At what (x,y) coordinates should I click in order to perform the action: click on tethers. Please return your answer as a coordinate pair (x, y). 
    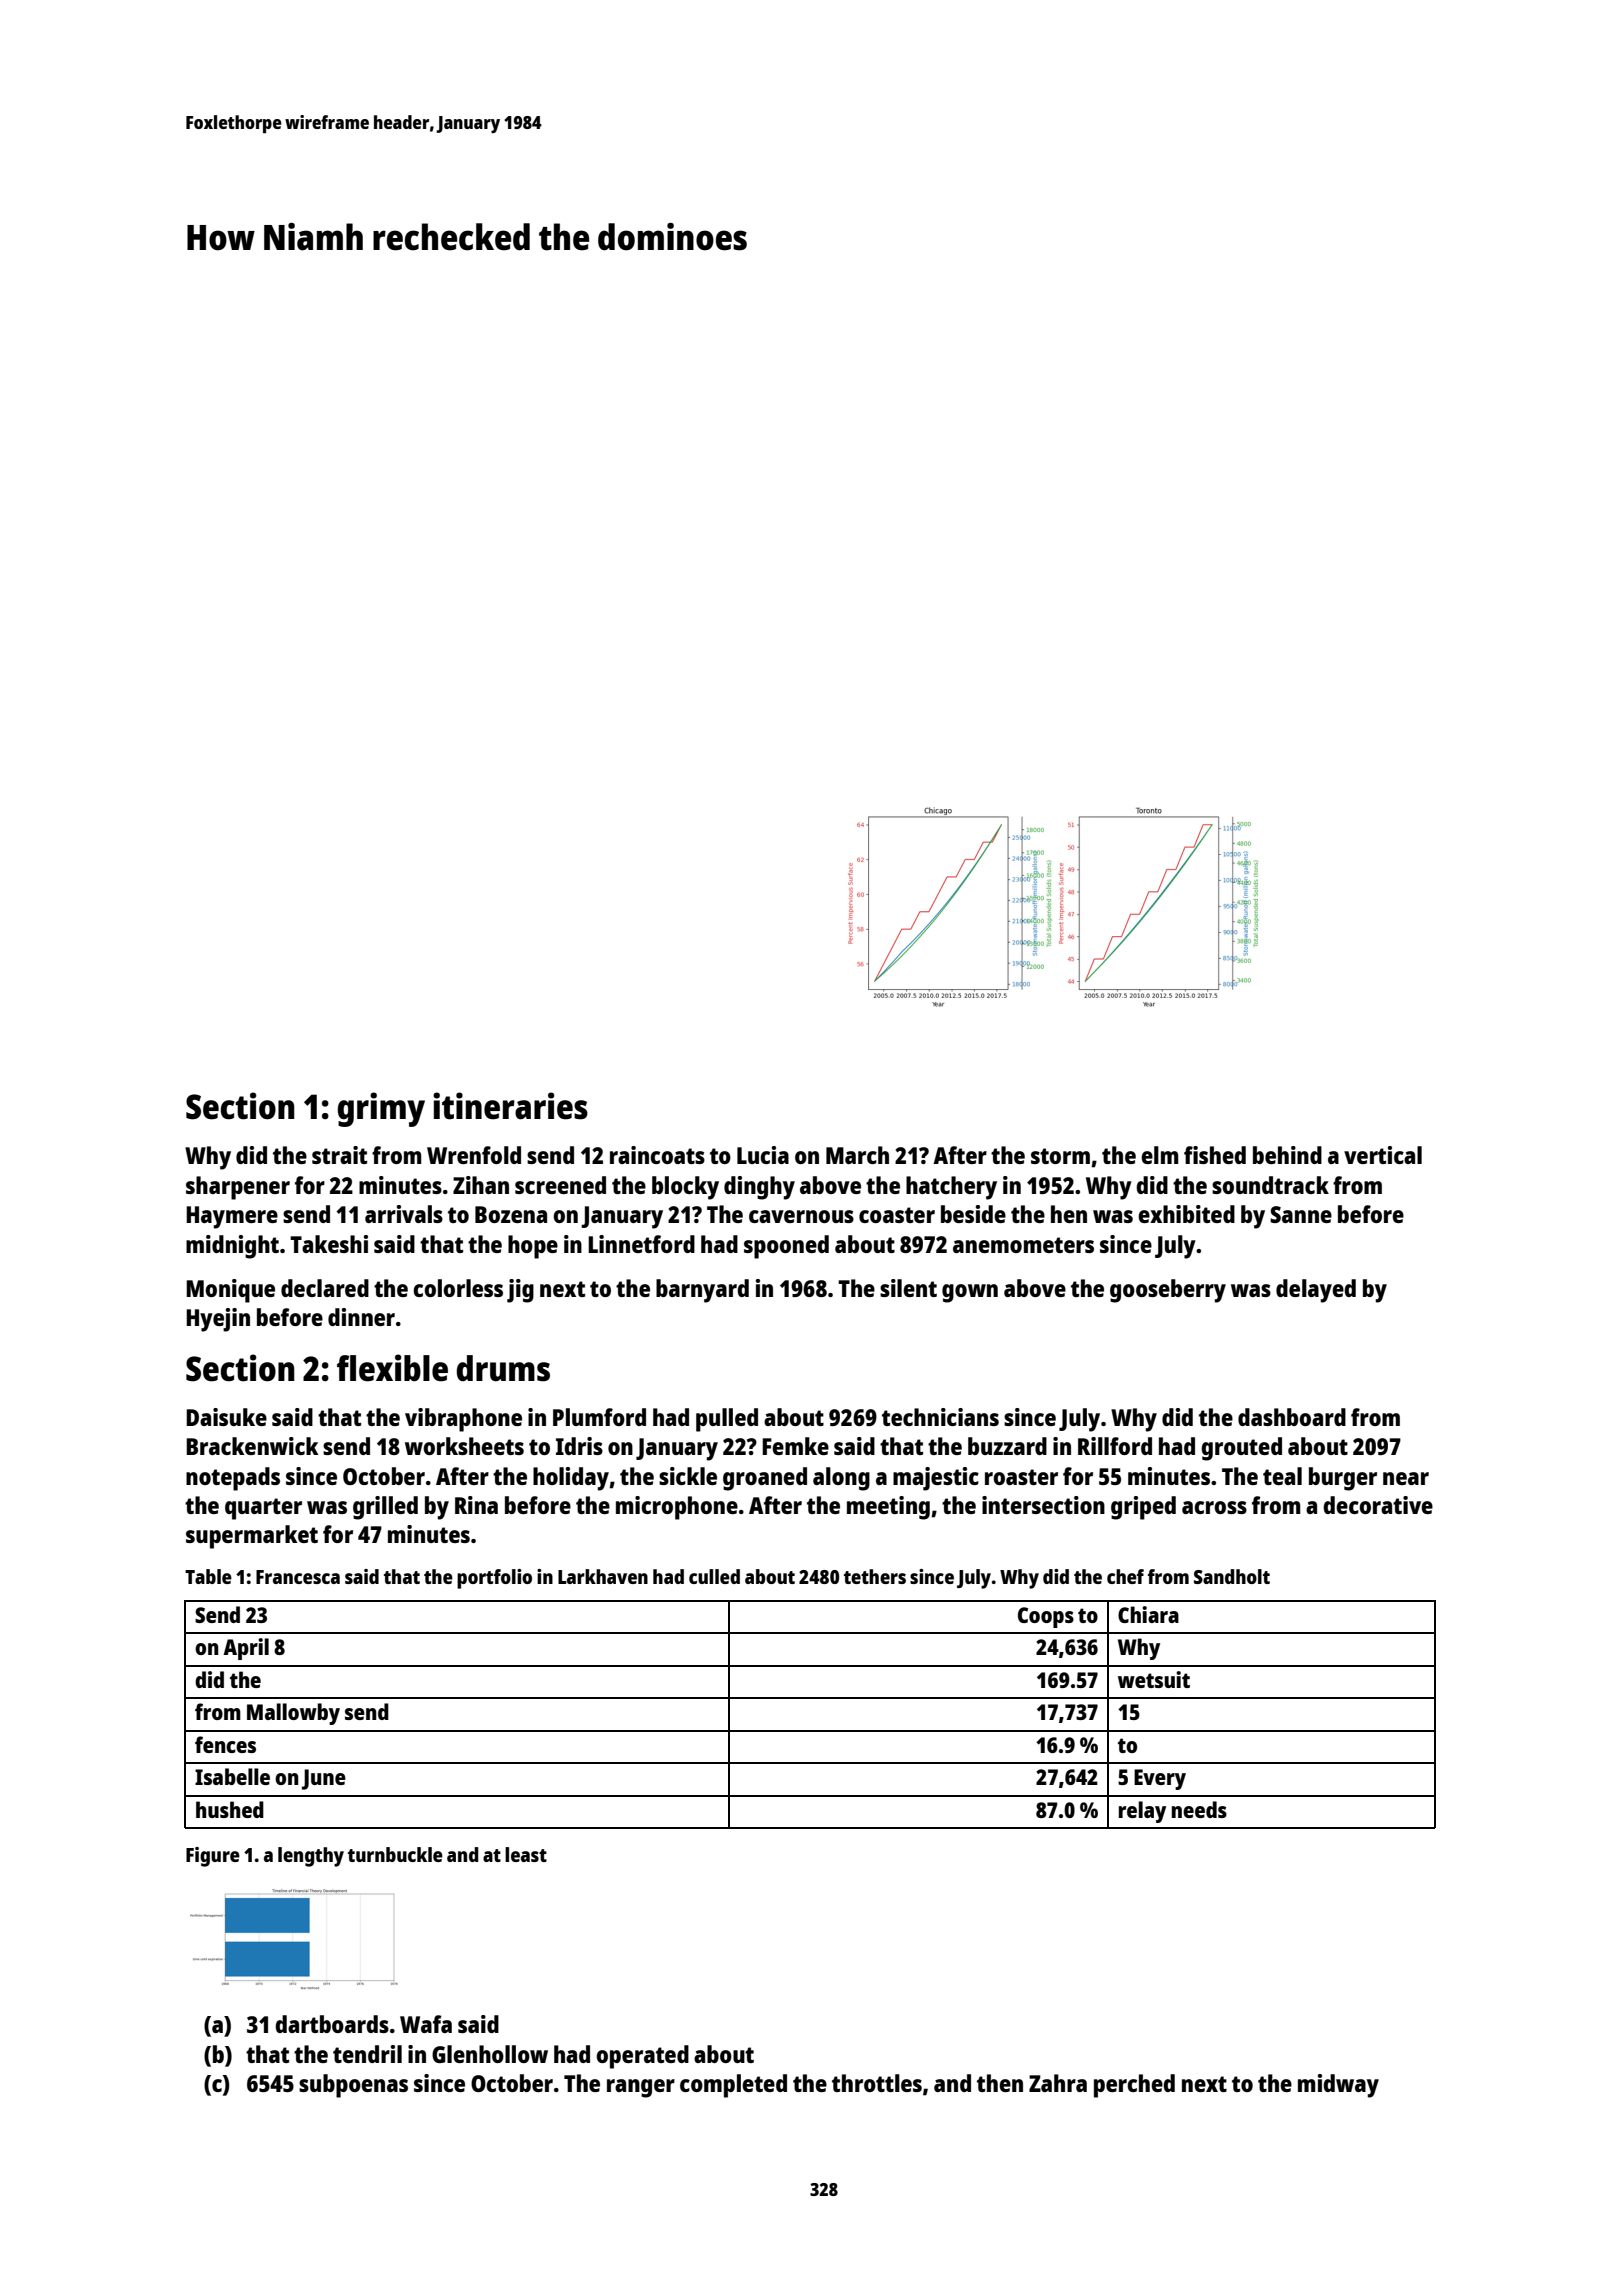
    Looking at the image, I should click on (875, 1576).
